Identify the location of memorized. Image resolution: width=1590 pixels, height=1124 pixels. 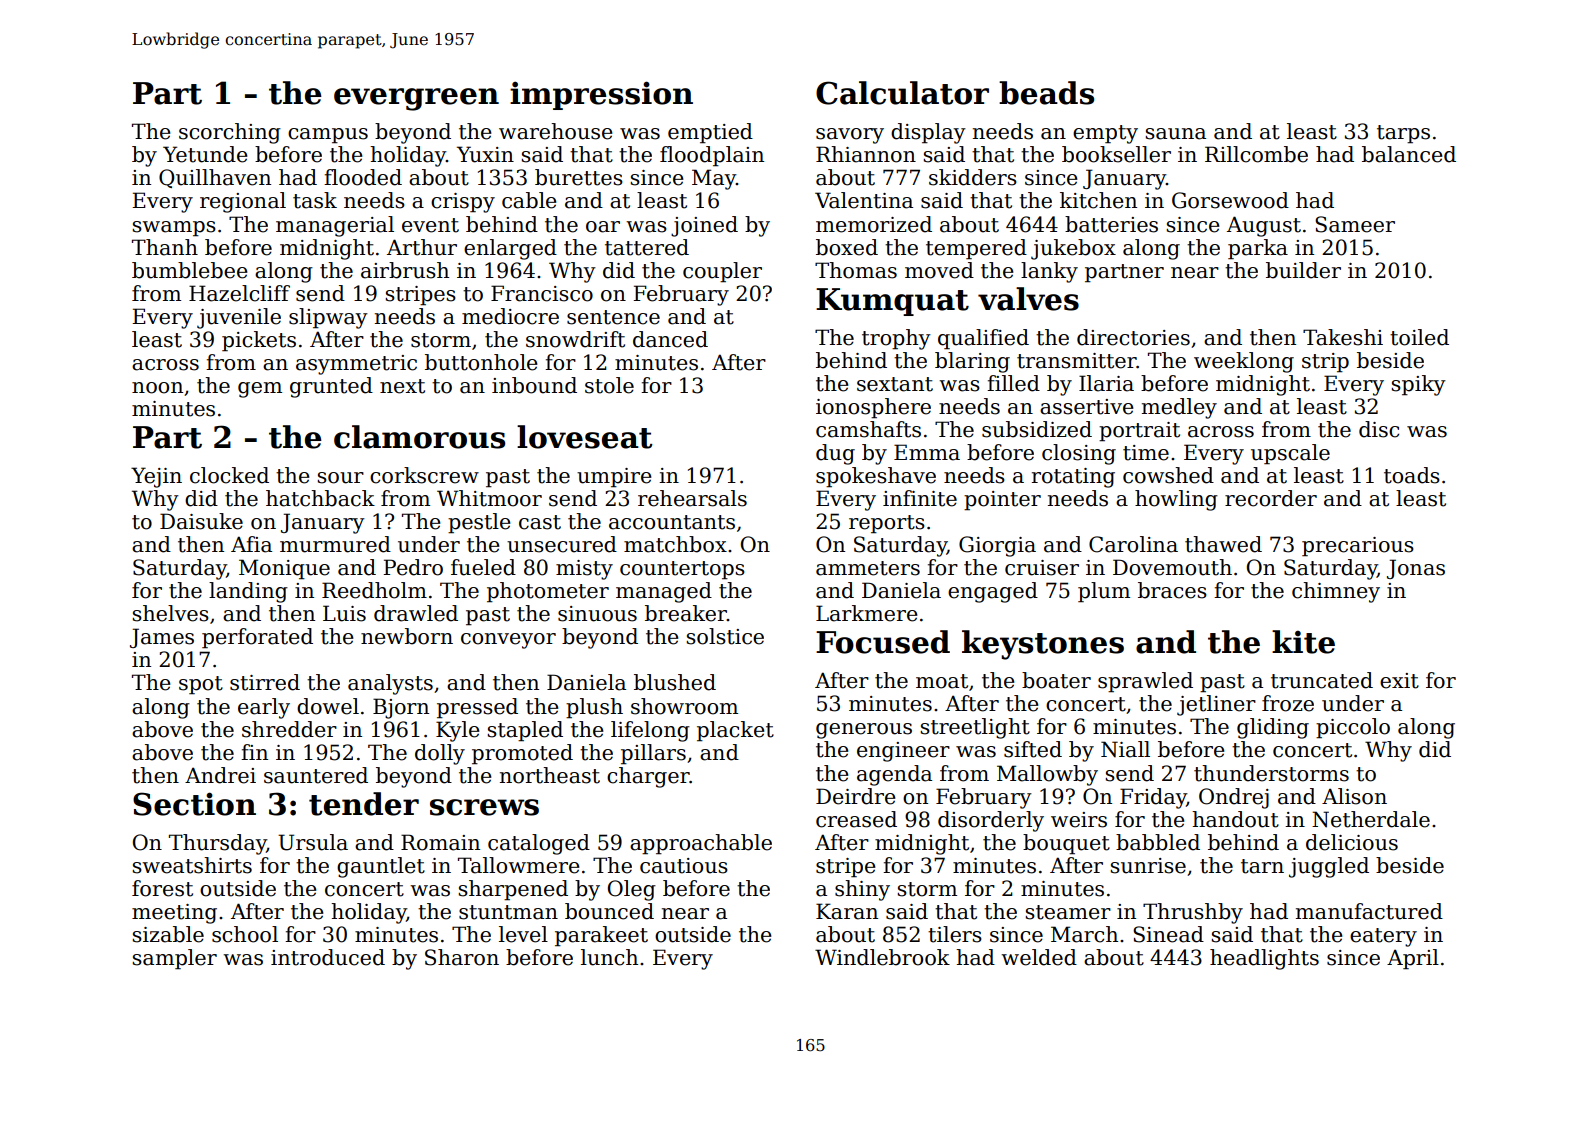
(874, 224).
